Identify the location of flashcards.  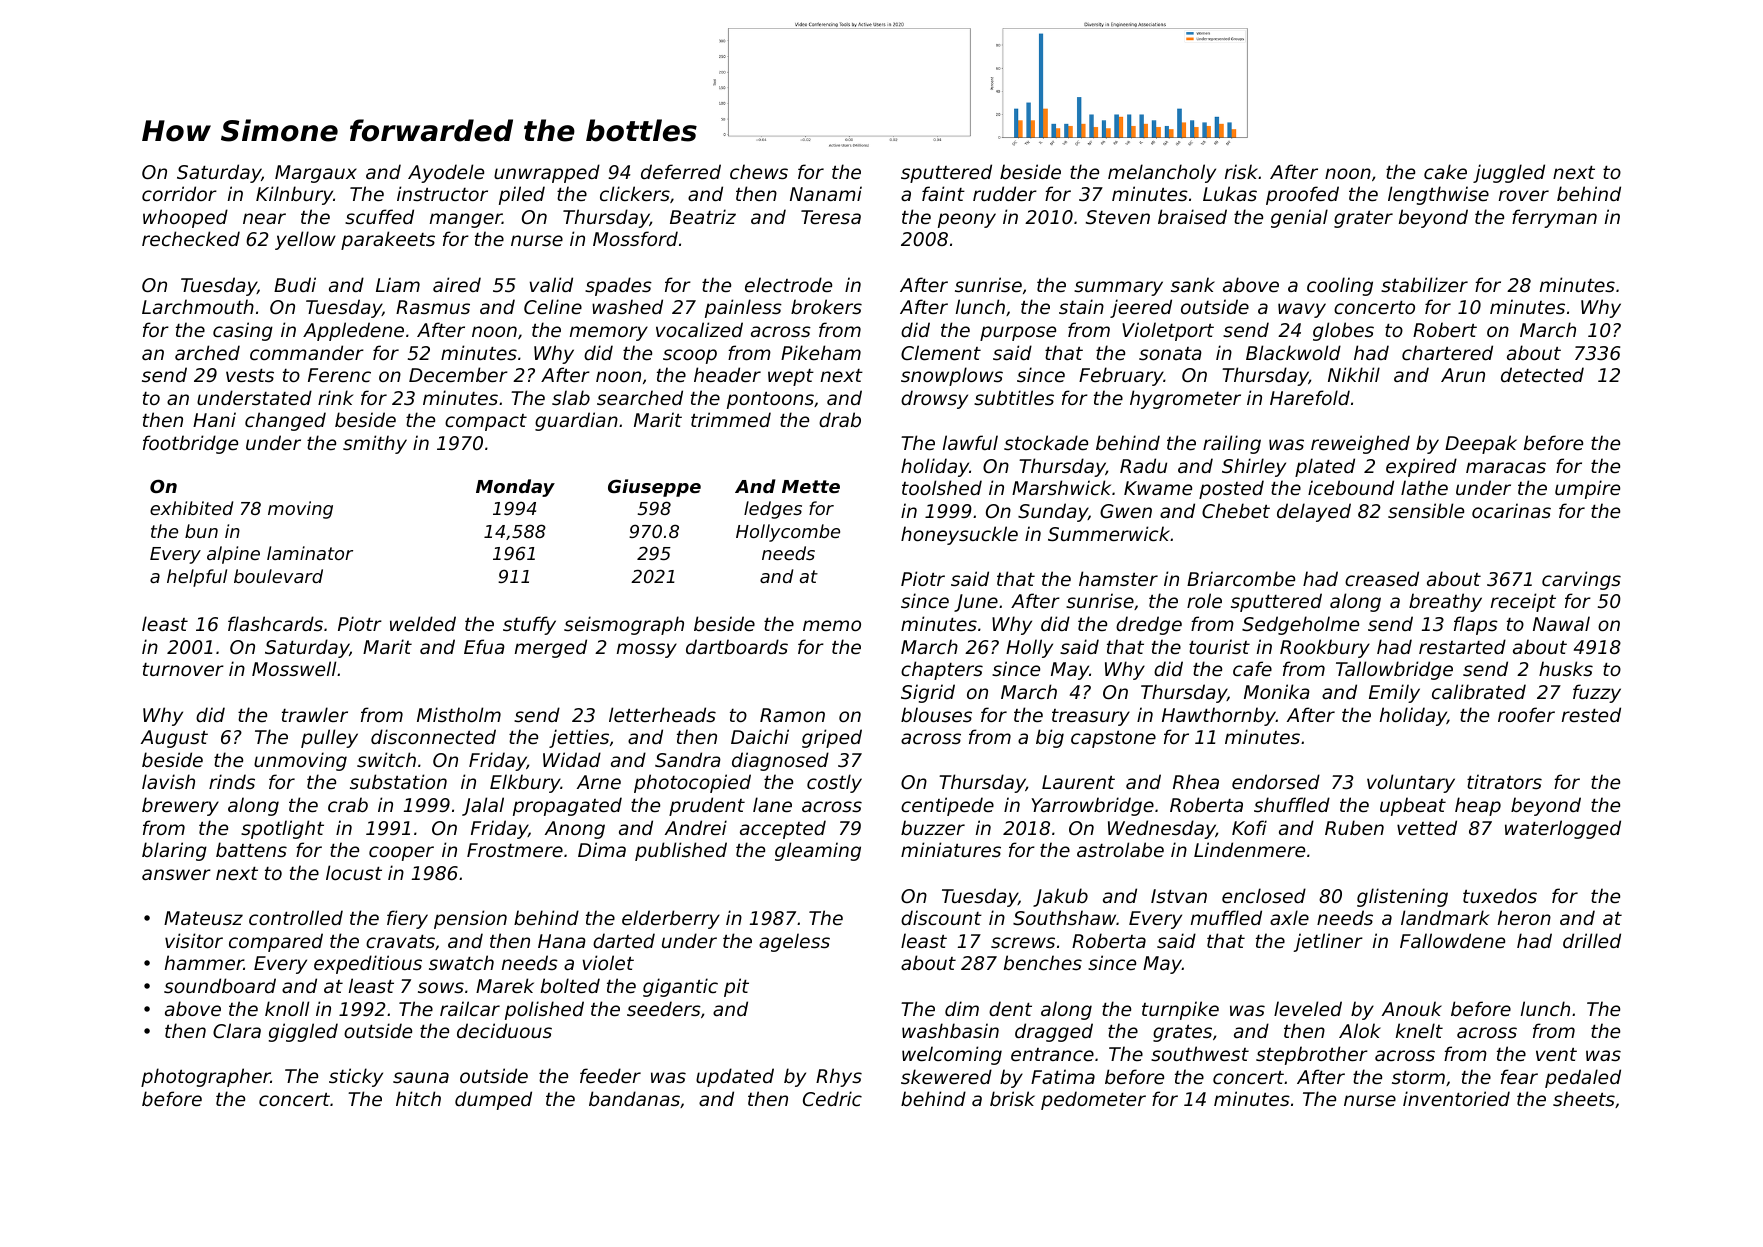
(275, 623).
